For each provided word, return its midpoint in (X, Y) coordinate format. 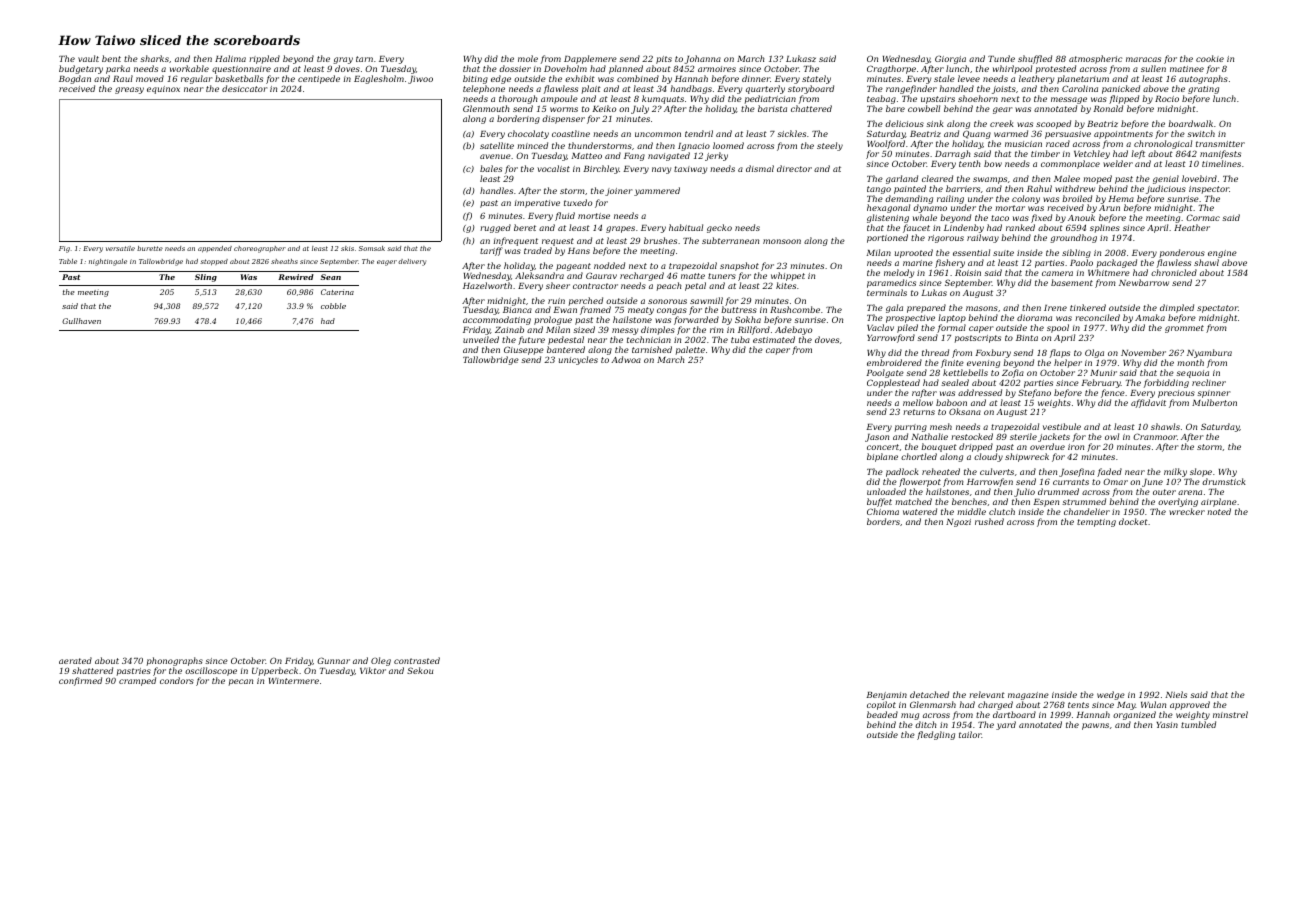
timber (1045, 153)
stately (816, 79)
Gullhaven (81, 321)
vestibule (1062, 426)
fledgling (936, 735)
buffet (879, 502)
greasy (129, 90)
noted (1219, 511)
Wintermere (294, 681)
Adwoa (626, 359)
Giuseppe (524, 351)
